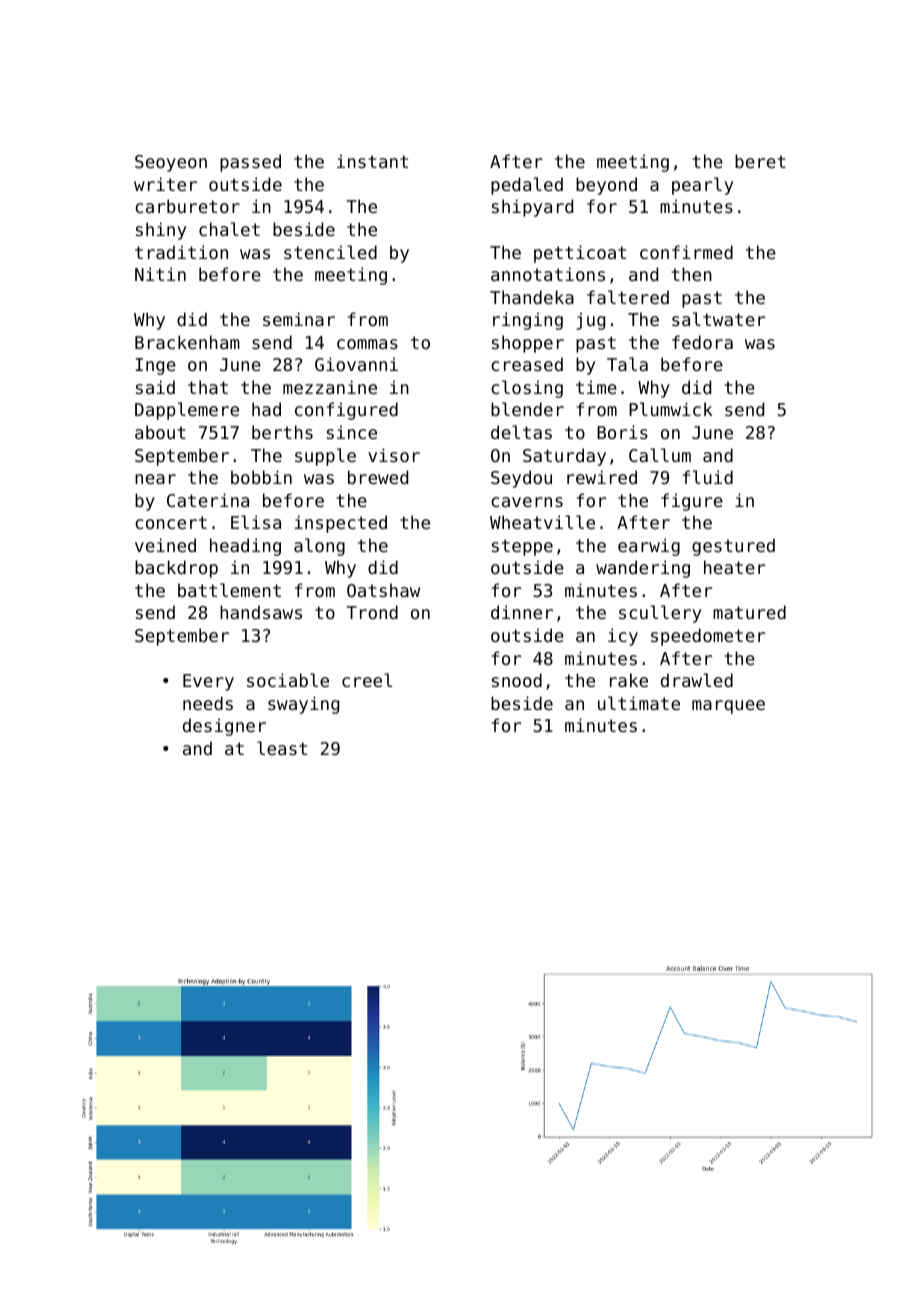 This page has width=924, height=1311. I want to click on stenciled, so click(330, 252).
